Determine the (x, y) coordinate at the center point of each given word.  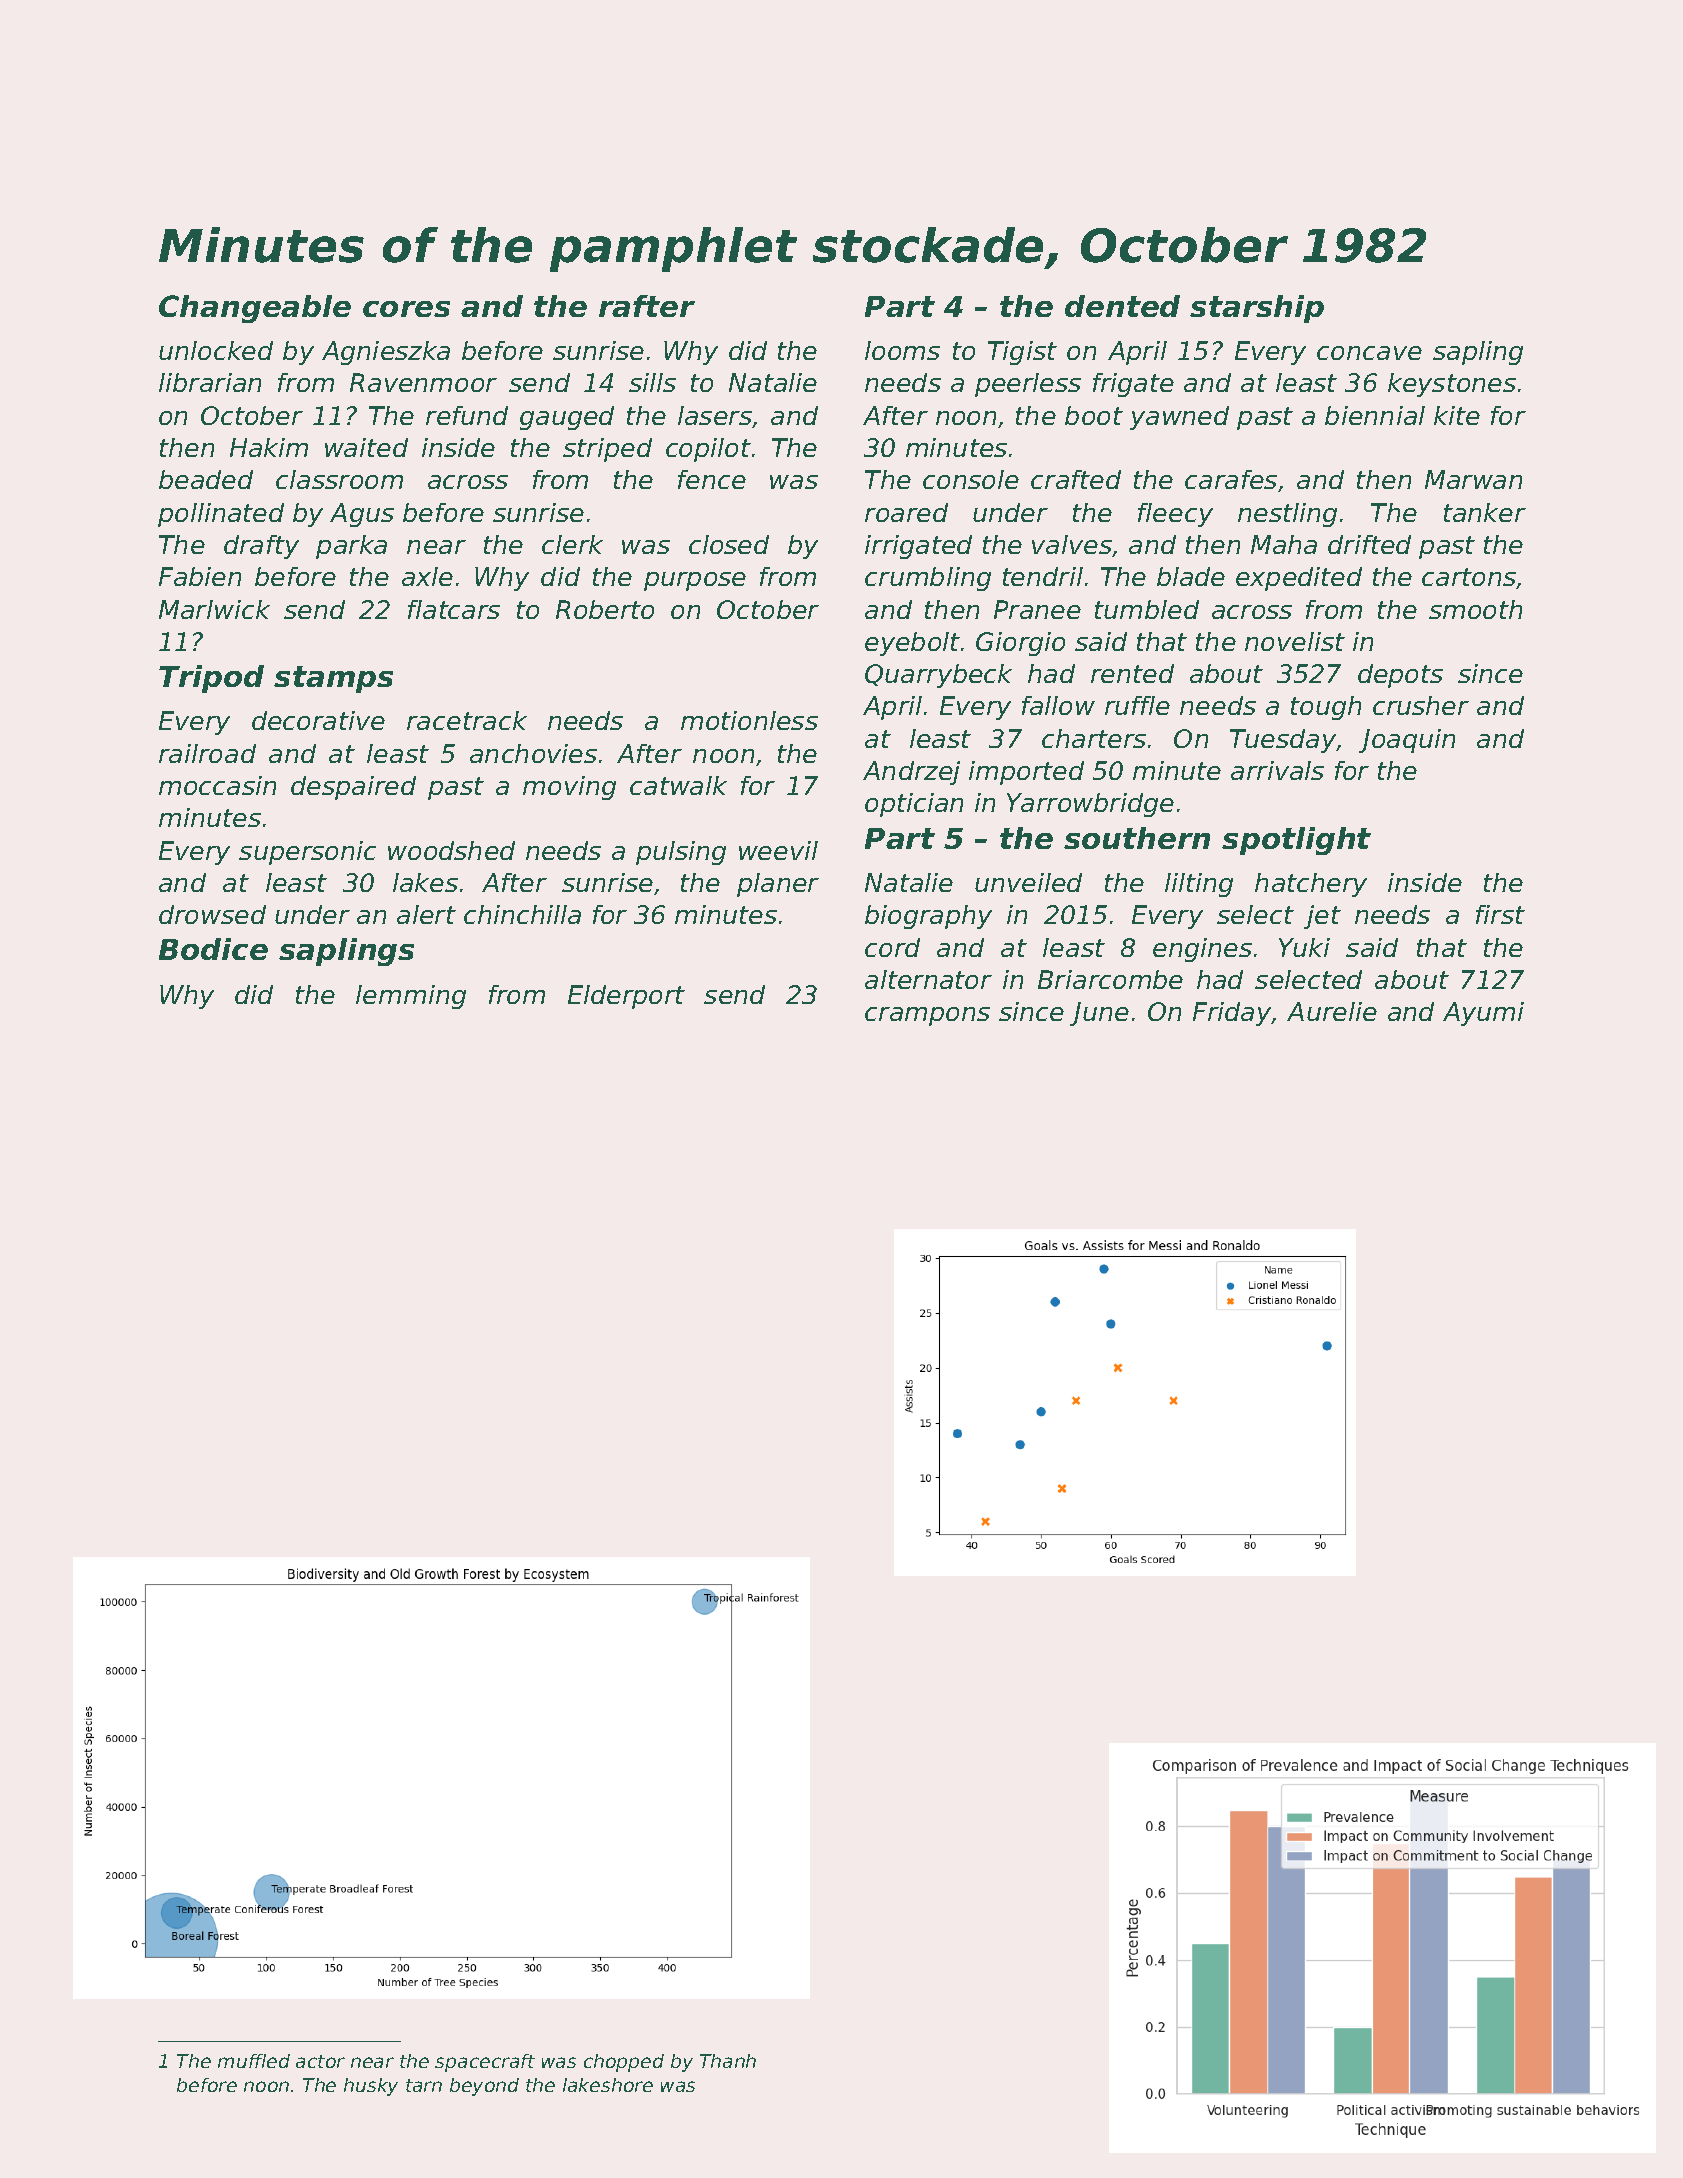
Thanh (728, 2061)
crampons (927, 1016)
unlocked (216, 350)
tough (1326, 708)
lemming (411, 997)
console (971, 479)
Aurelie (1332, 1011)
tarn (424, 2085)
